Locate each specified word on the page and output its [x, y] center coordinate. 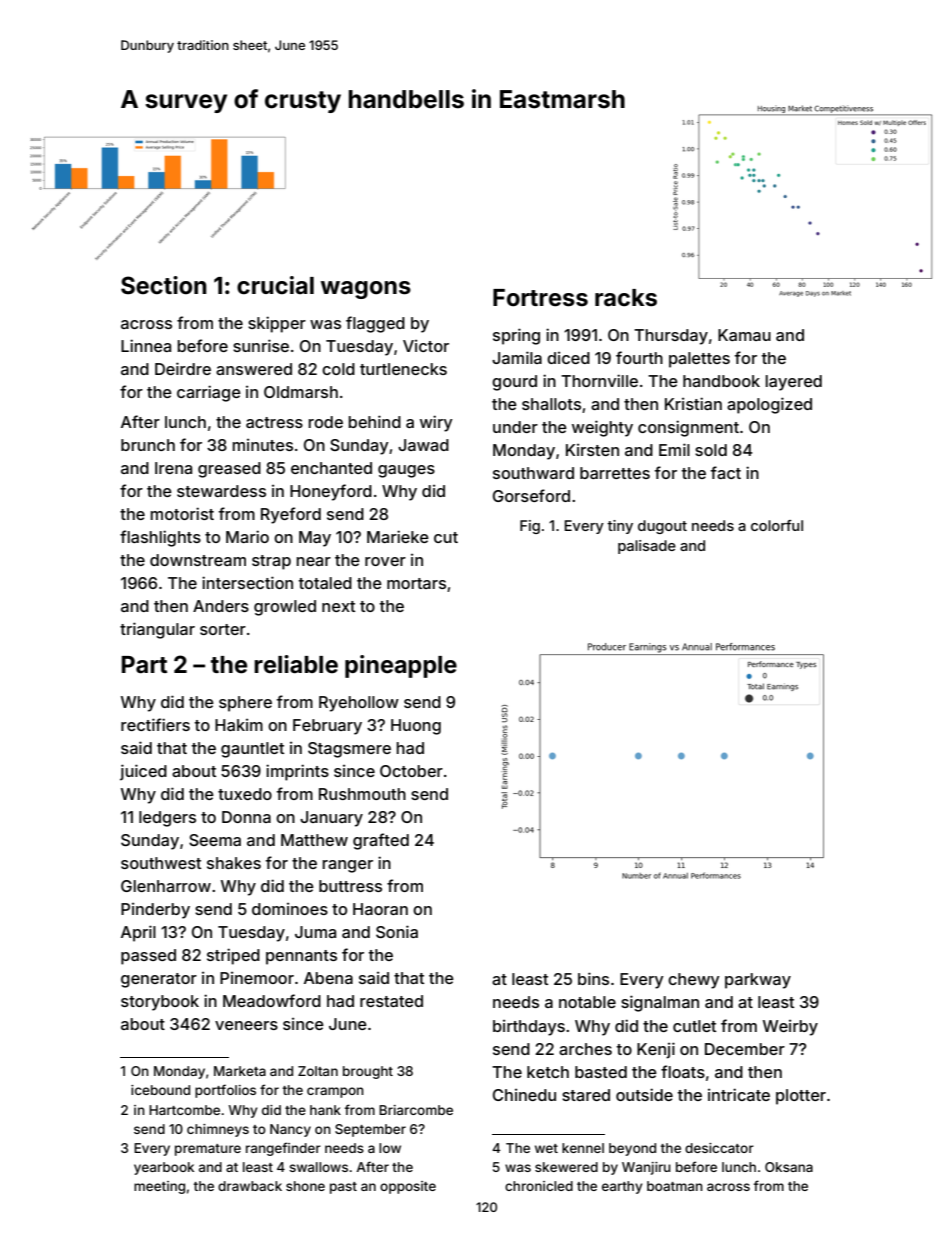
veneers [246, 1025]
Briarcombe [416, 1110]
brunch [148, 445]
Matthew [314, 840]
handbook [721, 381]
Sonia [397, 931]
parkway [758, 981]
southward [533, 473]
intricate [739, 1094]
